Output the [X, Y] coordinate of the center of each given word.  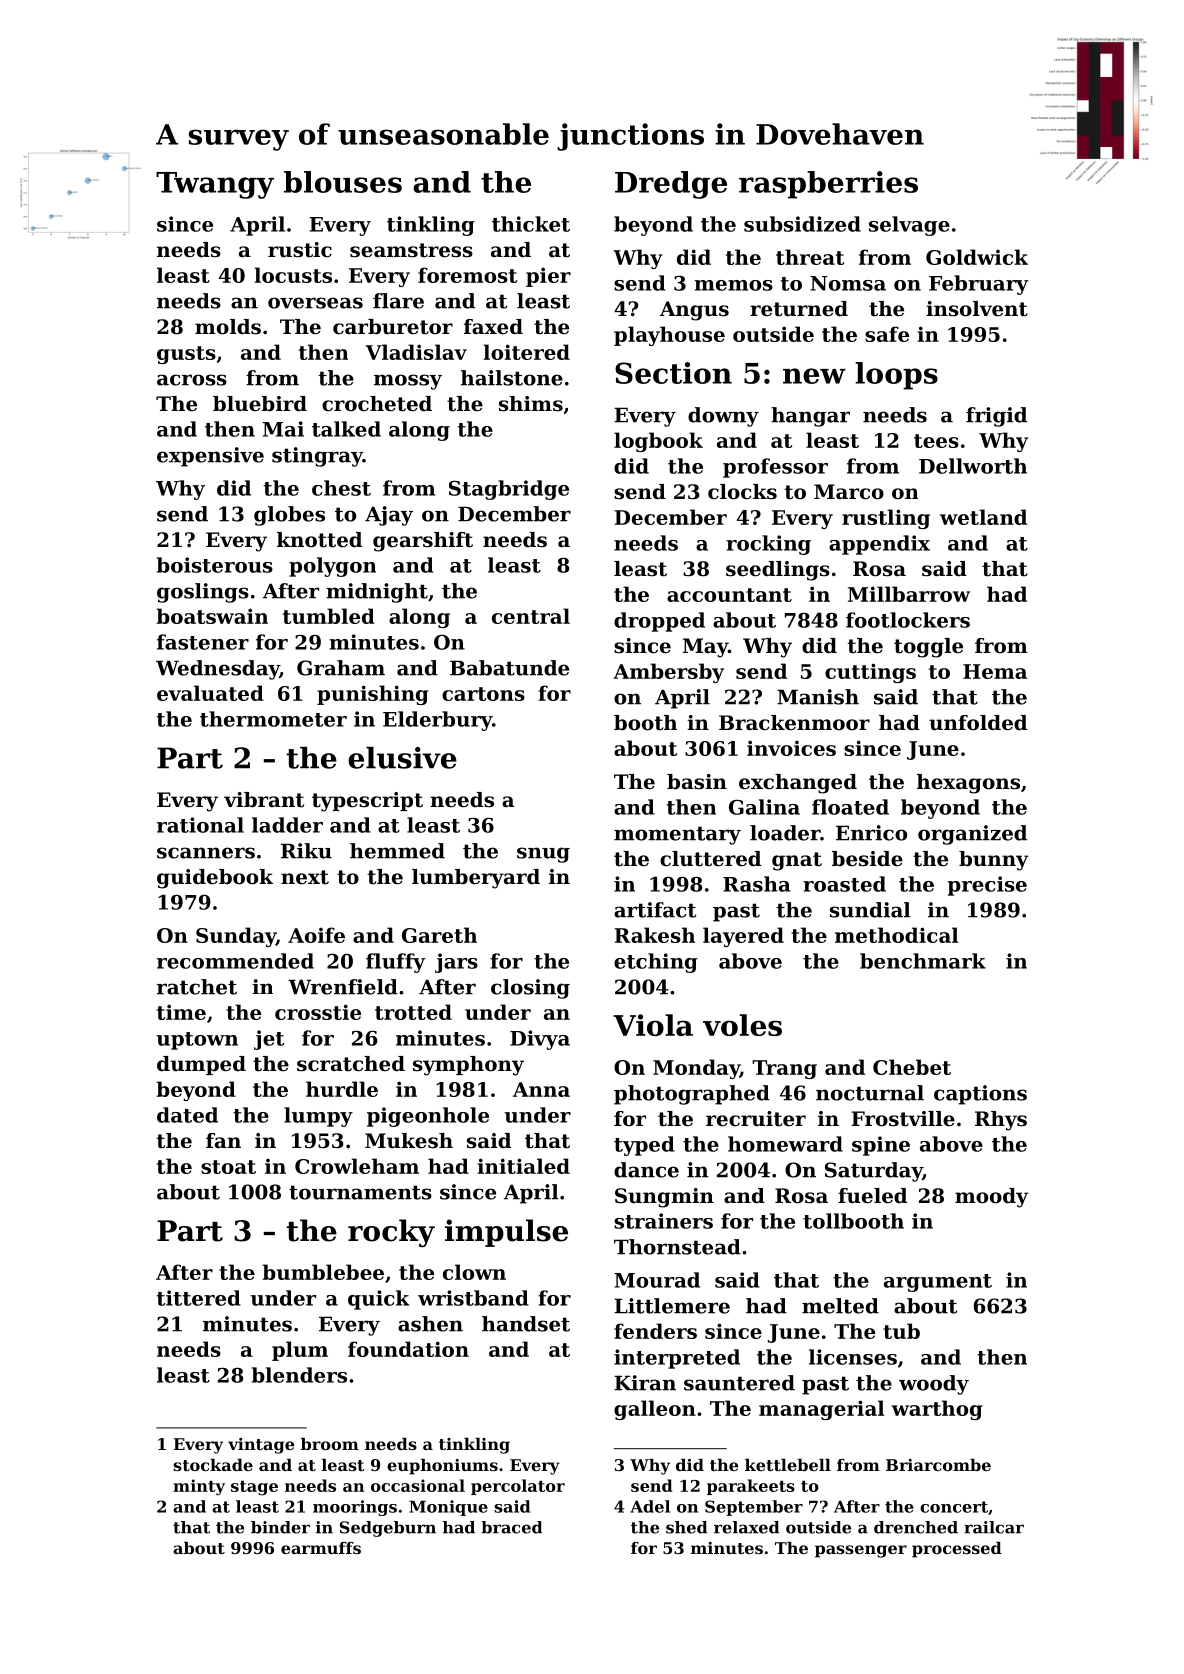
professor [775, 468]
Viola [653, 1025]
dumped [201, 1065]
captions [980, 1095]
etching [656, 963]
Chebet [912, 1067]
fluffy [395, 963]
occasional [418, 1485]
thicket [531, 224]
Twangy [215, 185]
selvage [909, 226]
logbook [658, 442]
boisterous [215, 565]
